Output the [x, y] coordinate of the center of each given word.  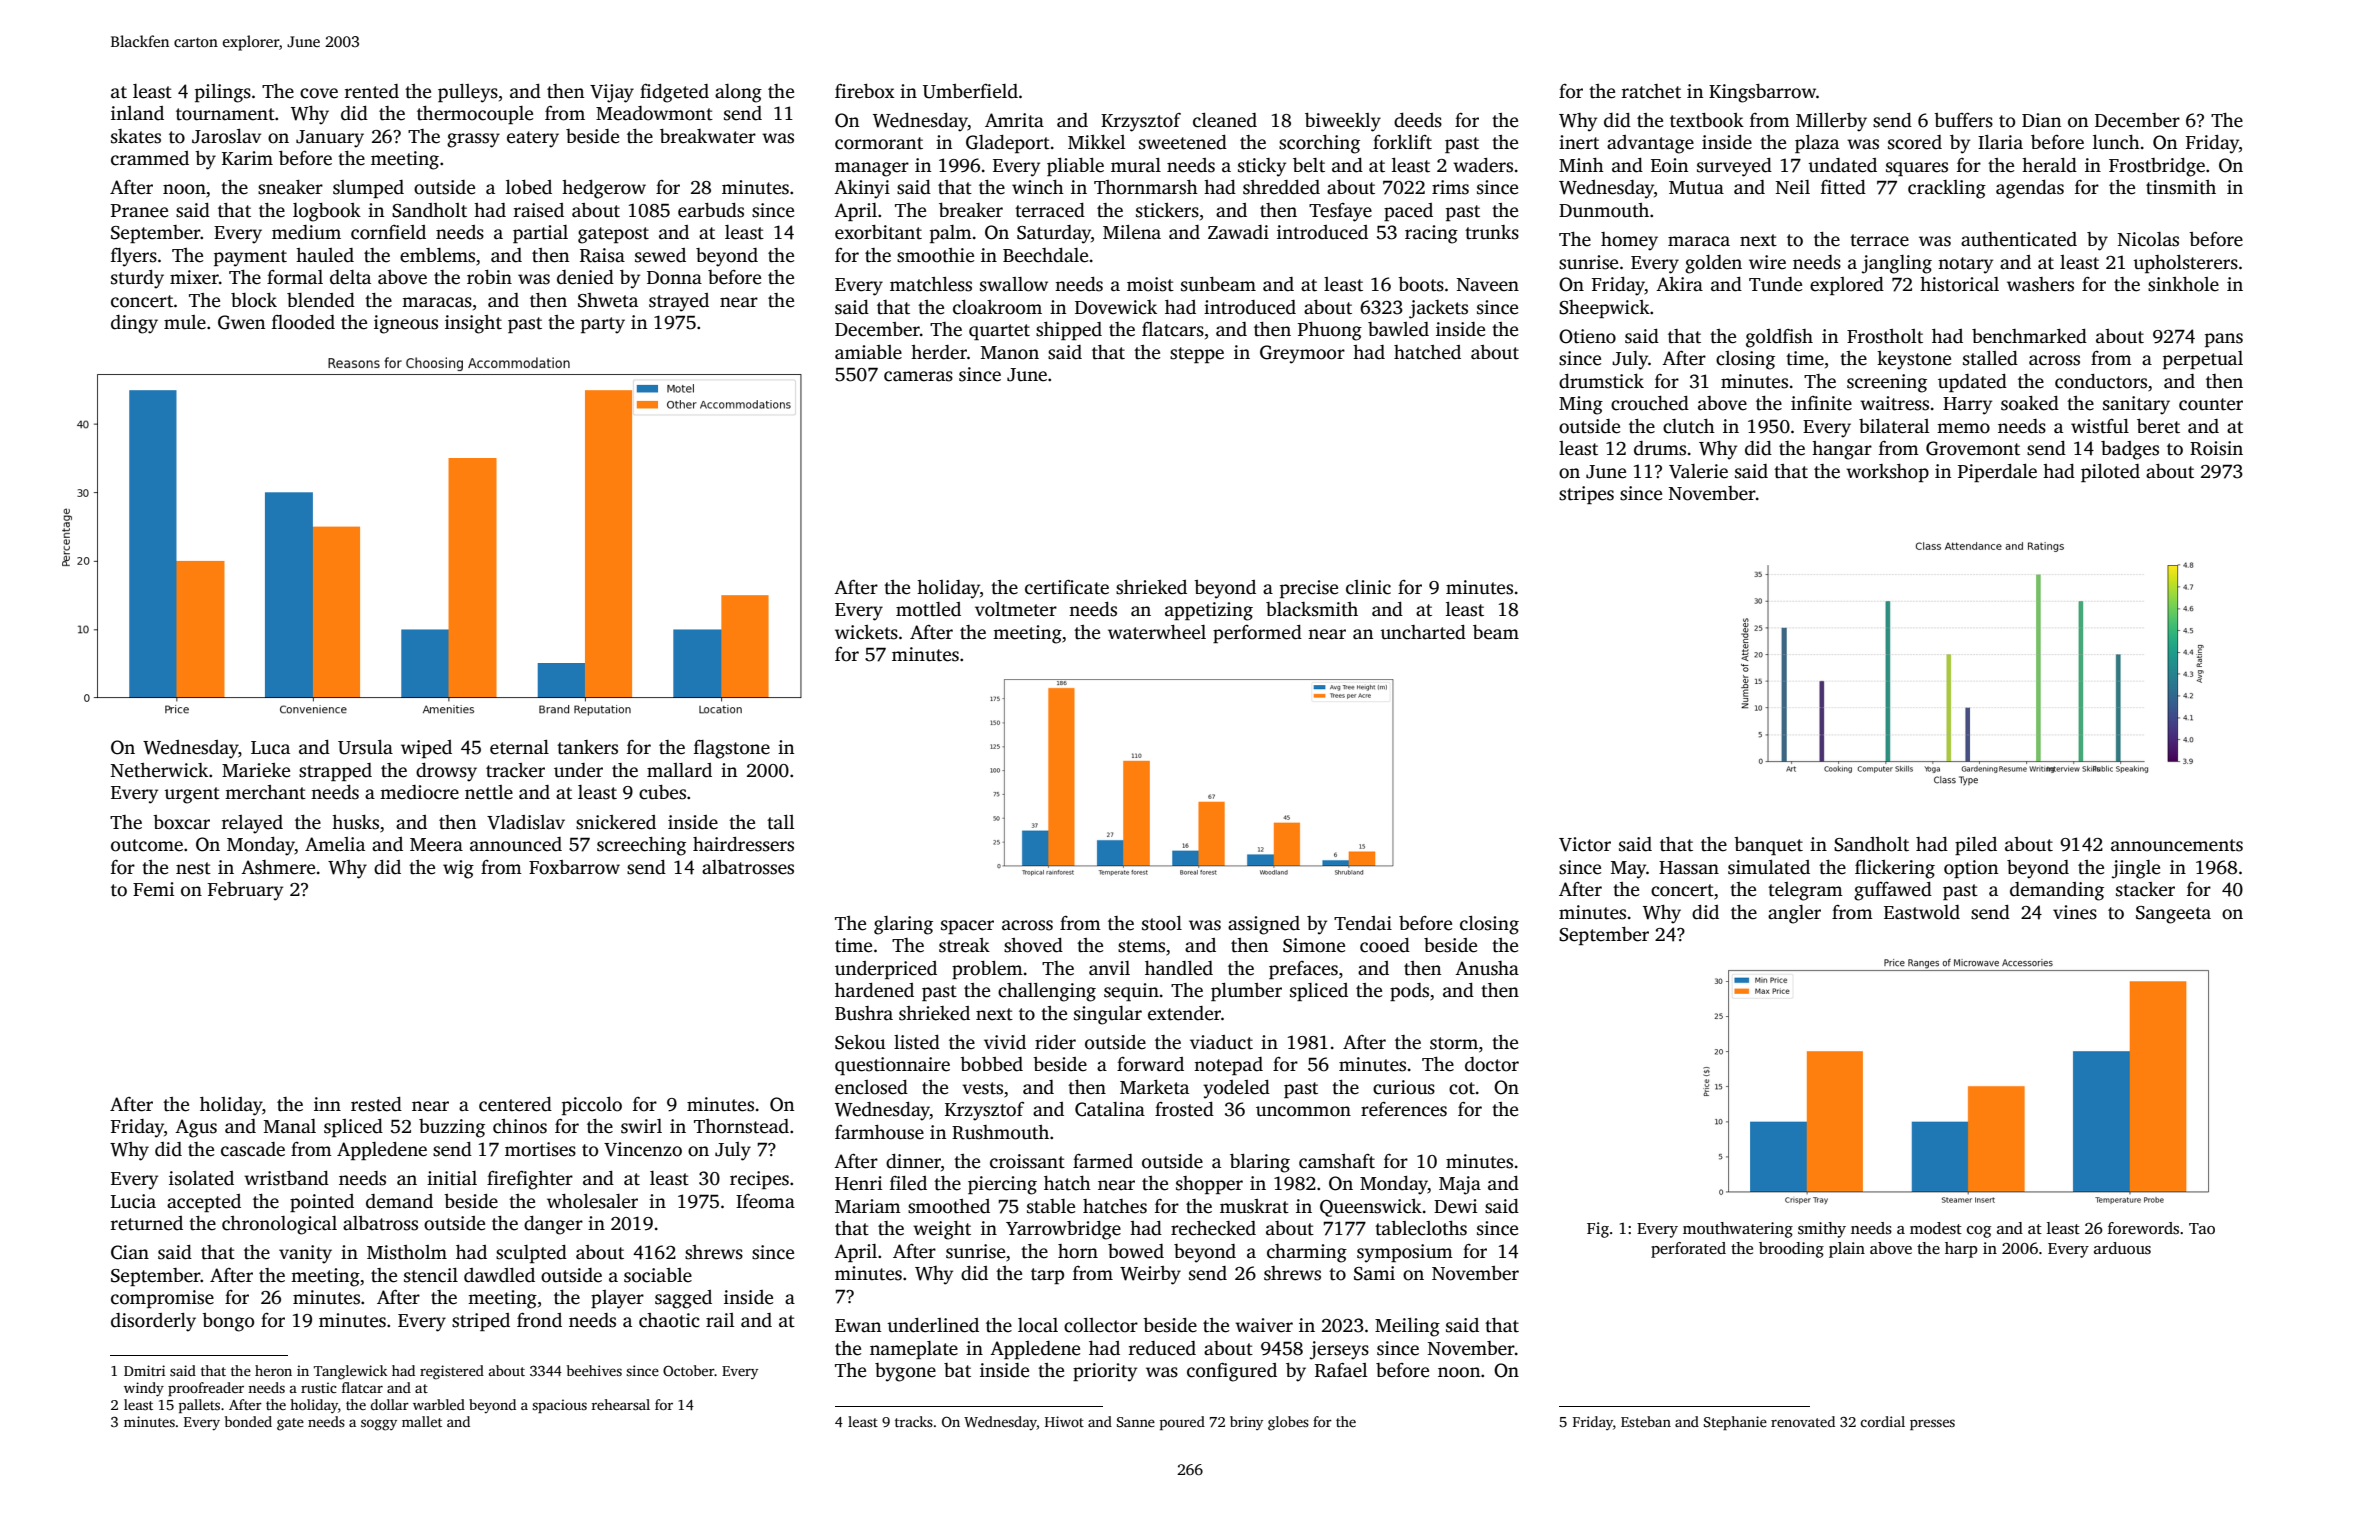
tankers [587, 747]
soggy [379, 1425]
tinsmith [2181, 187]
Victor [1585, 844]
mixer [194, 277]
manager [872, 169]
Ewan [858, 1325]
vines [2075, 912]
